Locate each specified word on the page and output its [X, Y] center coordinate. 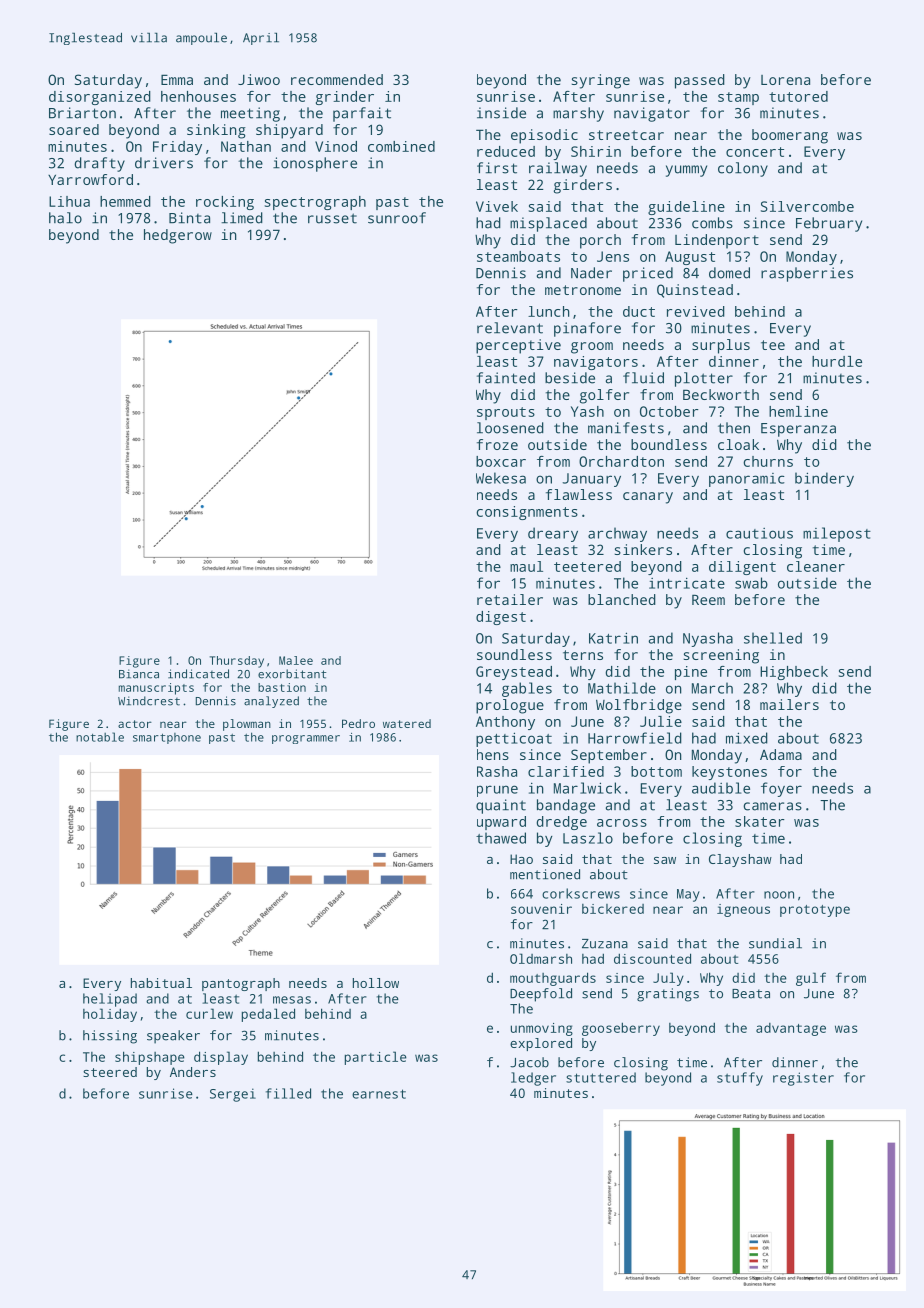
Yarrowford [90, 179]
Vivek [497, 206]
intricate [687, 583]
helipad [110, 1000]
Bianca [139, 674]
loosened [510, 428]
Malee [296, 660]
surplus [721, 346]
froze [497, 444]
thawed [501, 838]
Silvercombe [807, 206]
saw [665, 860]
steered [110, 1072]
